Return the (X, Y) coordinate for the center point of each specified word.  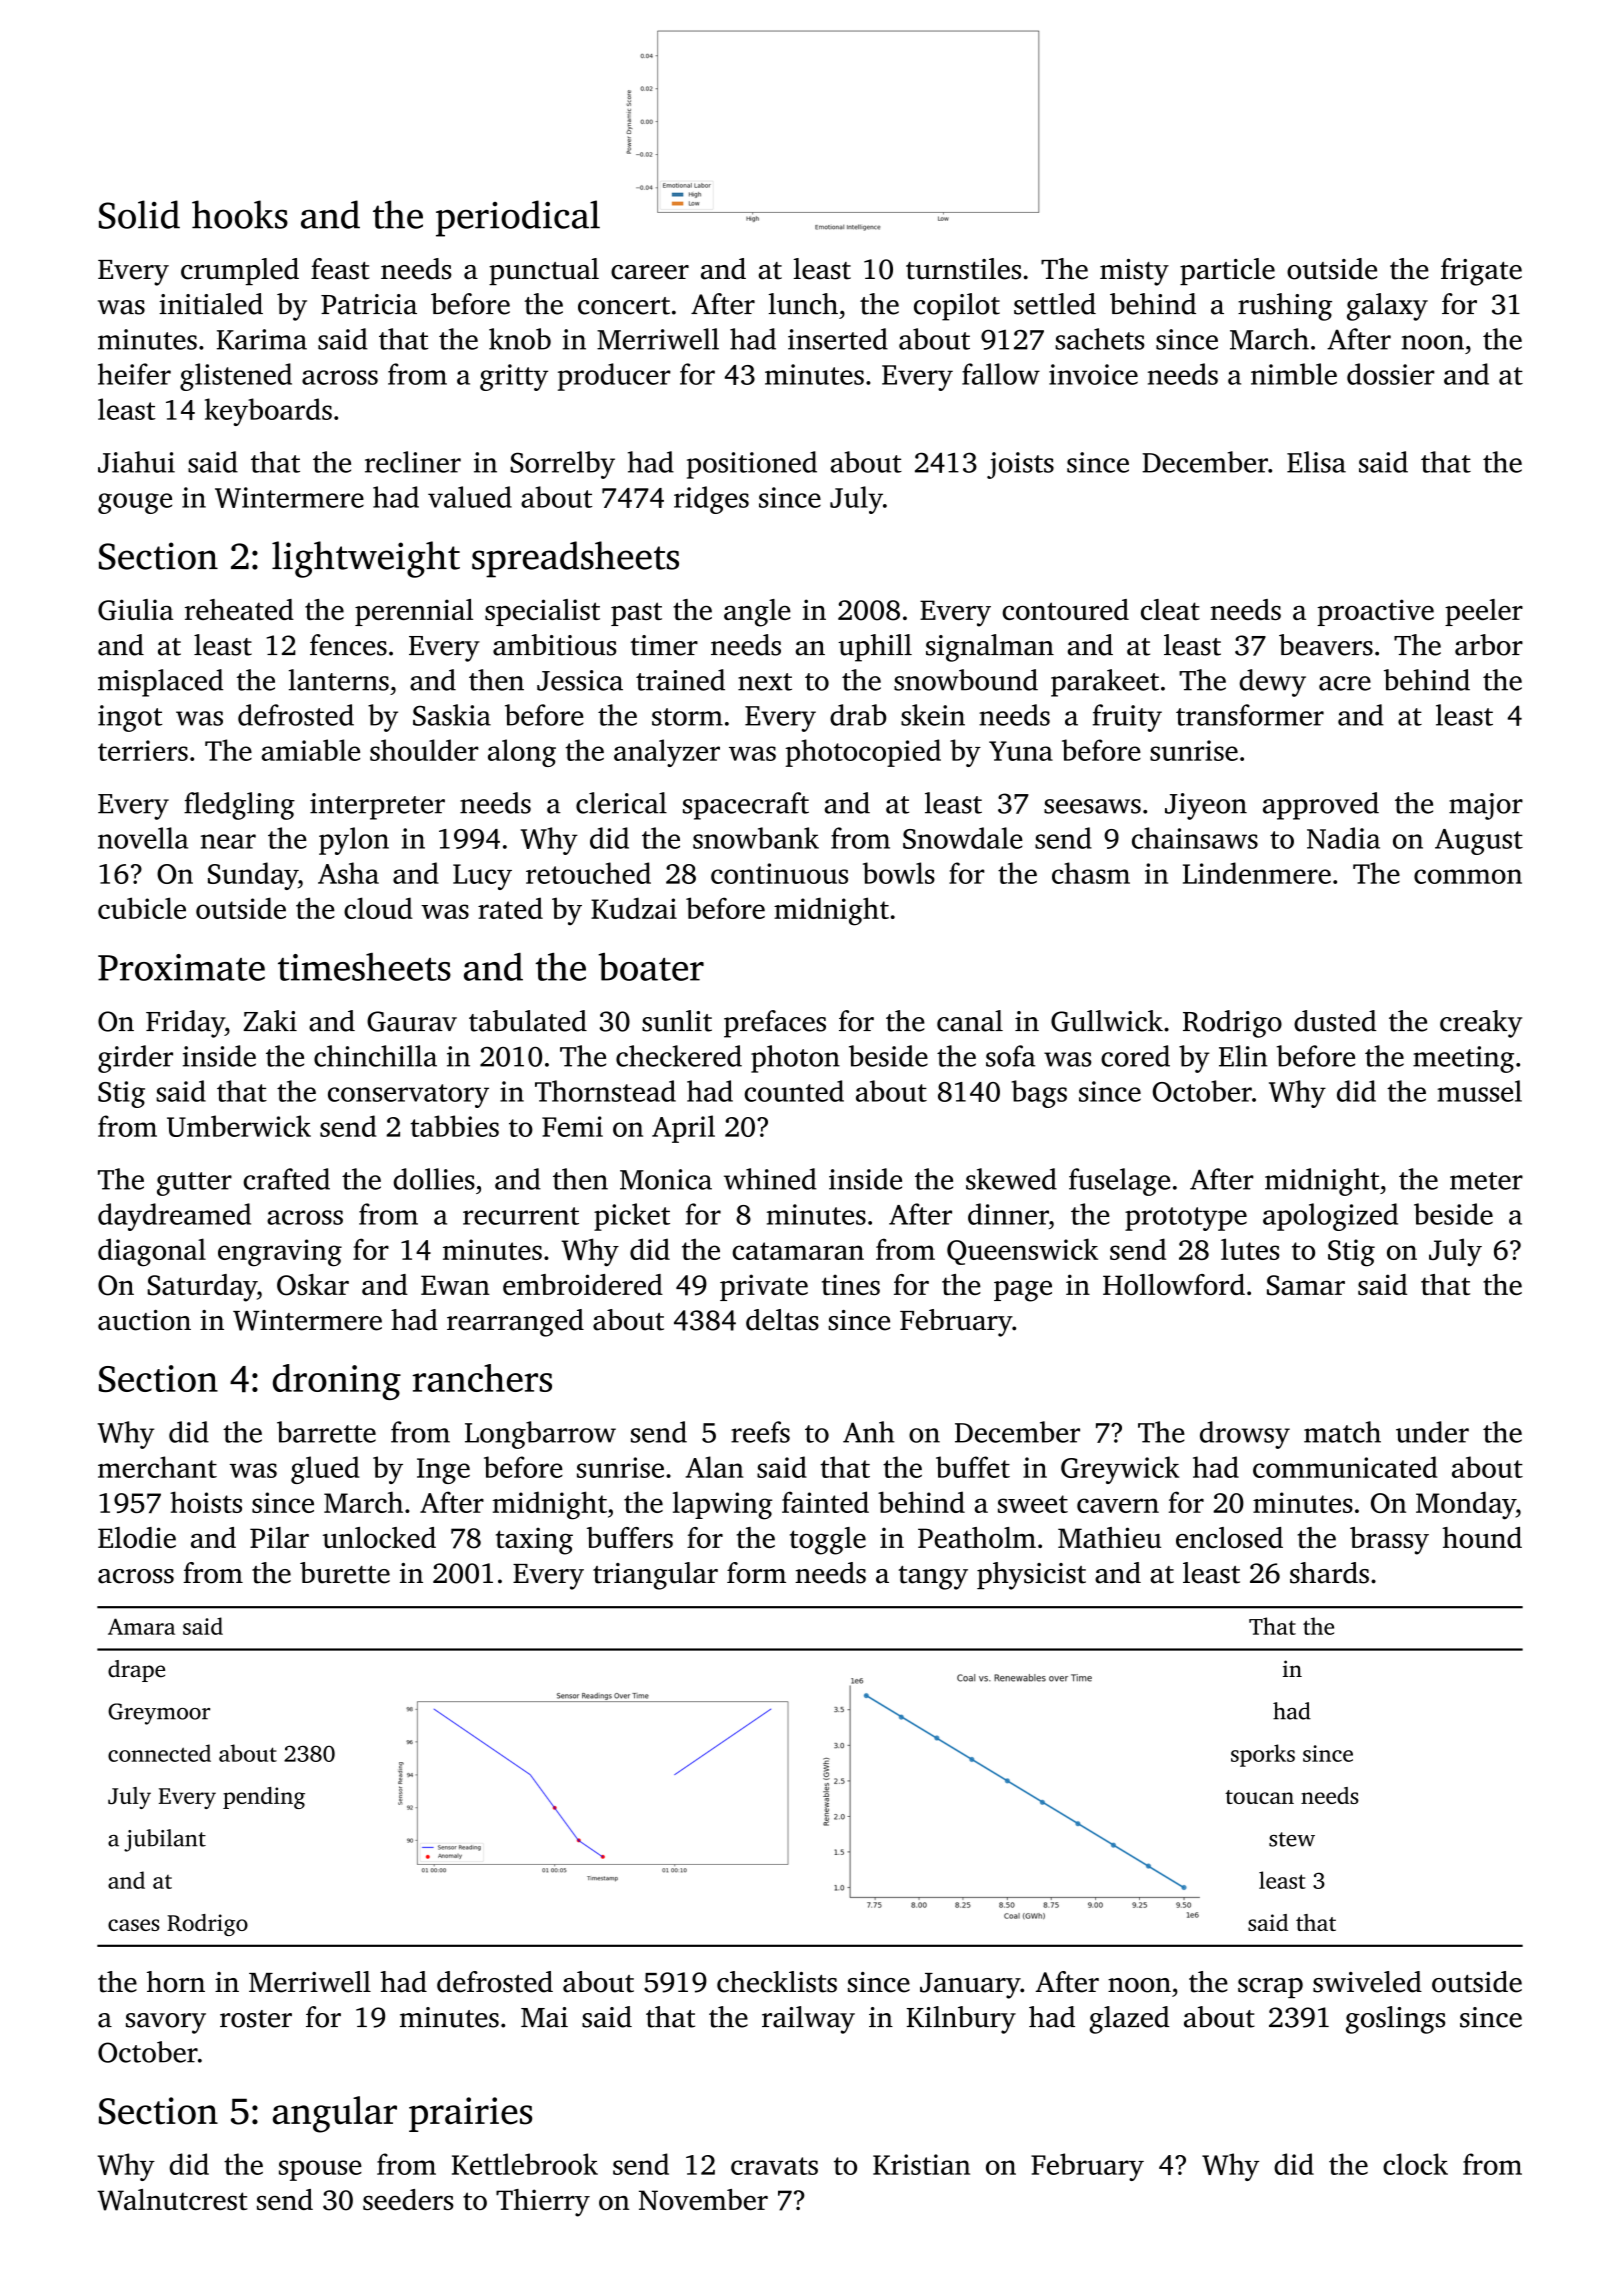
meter (1486, 1181)
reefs (760, 1432)
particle (1227, 271)
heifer (134, 374)
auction (144, 1320)
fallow (1001, 374)
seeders (408, 2199)
